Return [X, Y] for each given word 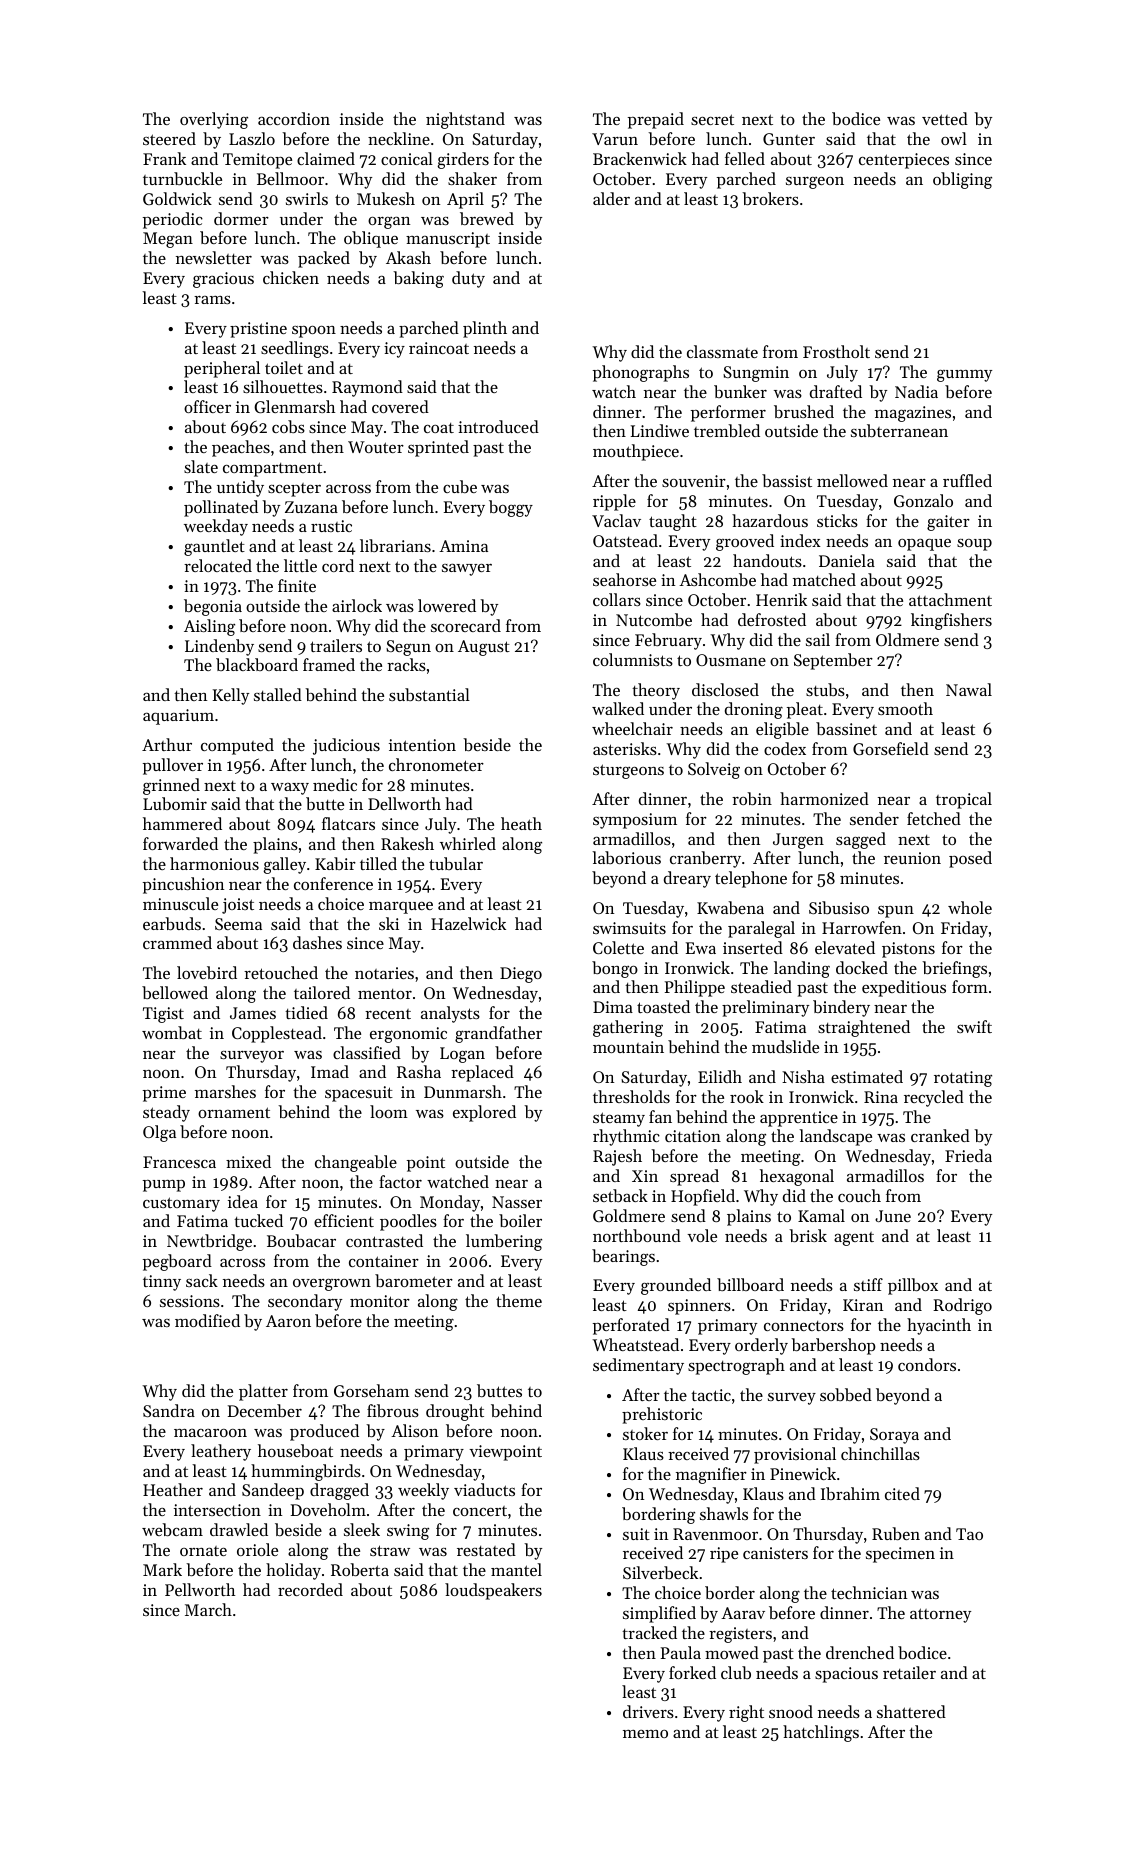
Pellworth [200, 1589]
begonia [213, 607]
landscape [835, 1137]
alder [611, 198]
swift [974, 1026]
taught [673, 522]
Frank [164, 158]
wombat [172, 1032]
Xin [645, 1176]
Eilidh [720, 1076]
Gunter [789, 139]
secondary [305, 1302]
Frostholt [836, 351]
